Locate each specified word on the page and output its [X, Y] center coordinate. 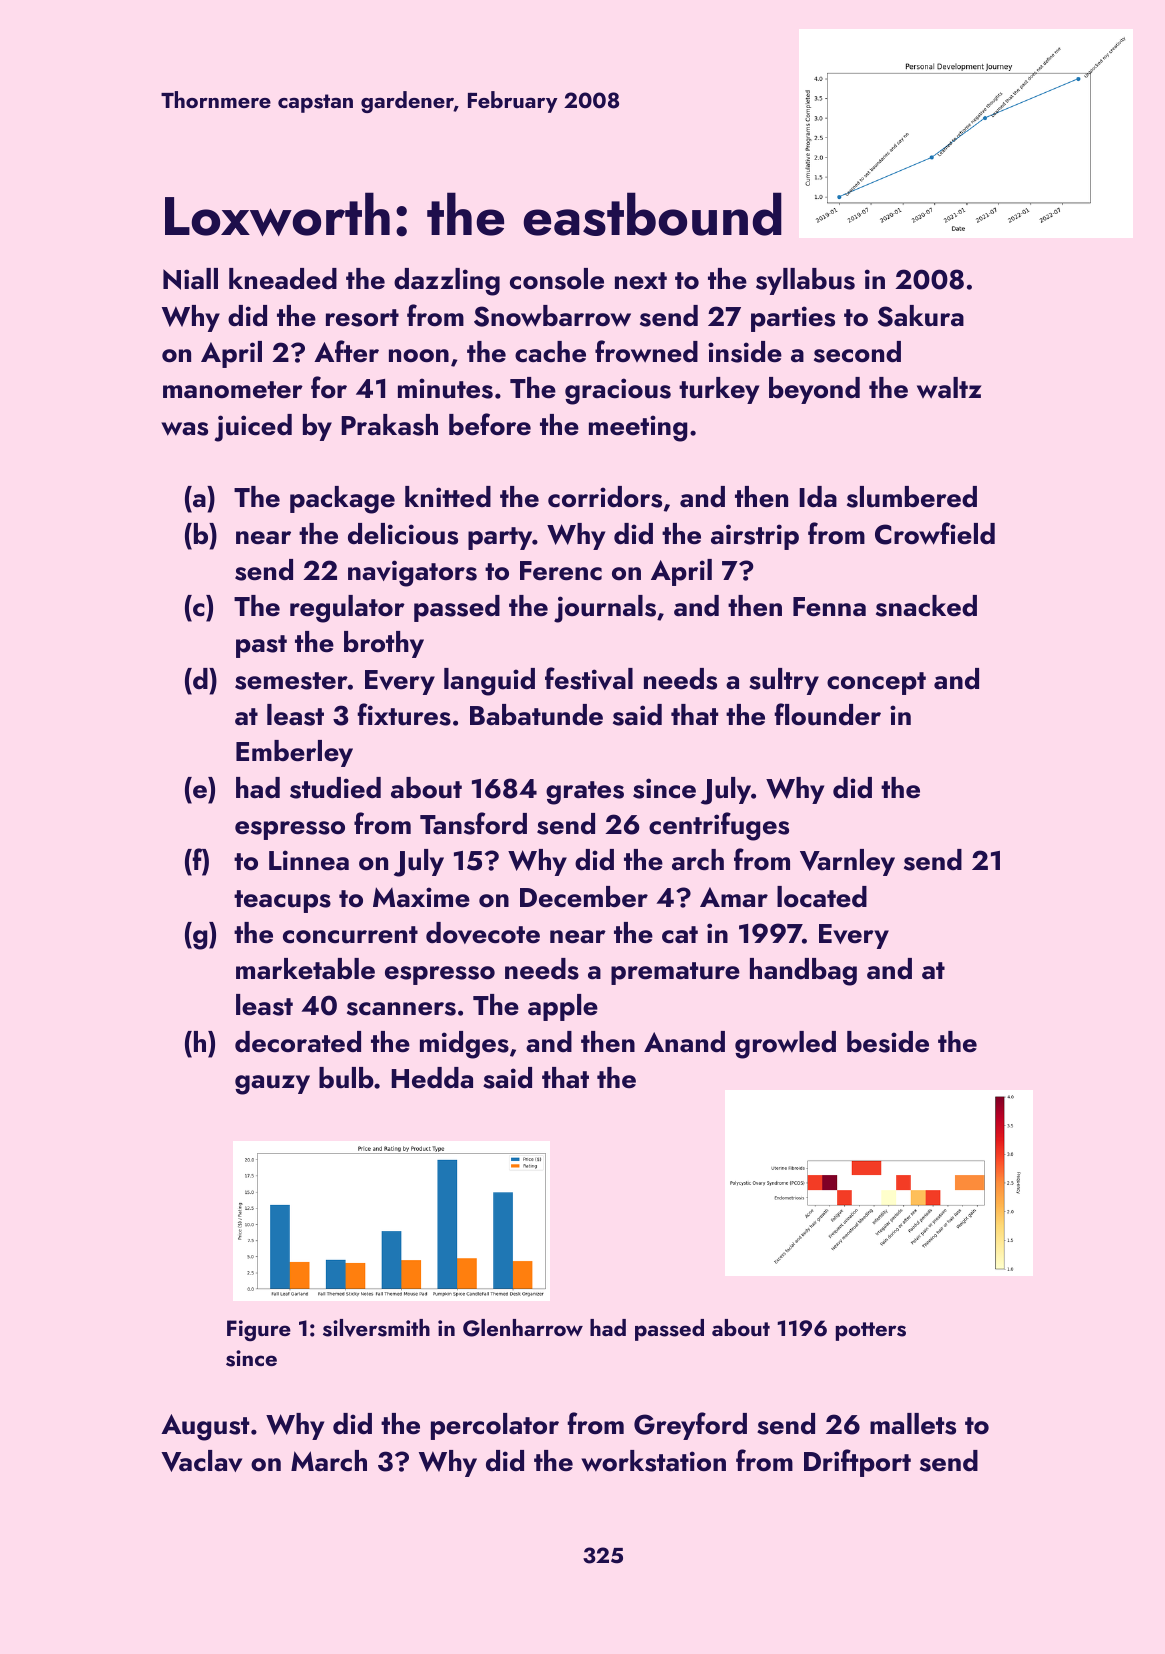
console [557, 279]
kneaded [283, 279]
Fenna [829, 607]
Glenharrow [523, 1328]
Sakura [921, 316]
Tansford [473, 823]
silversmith [376, 1328]
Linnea [309, 860]
